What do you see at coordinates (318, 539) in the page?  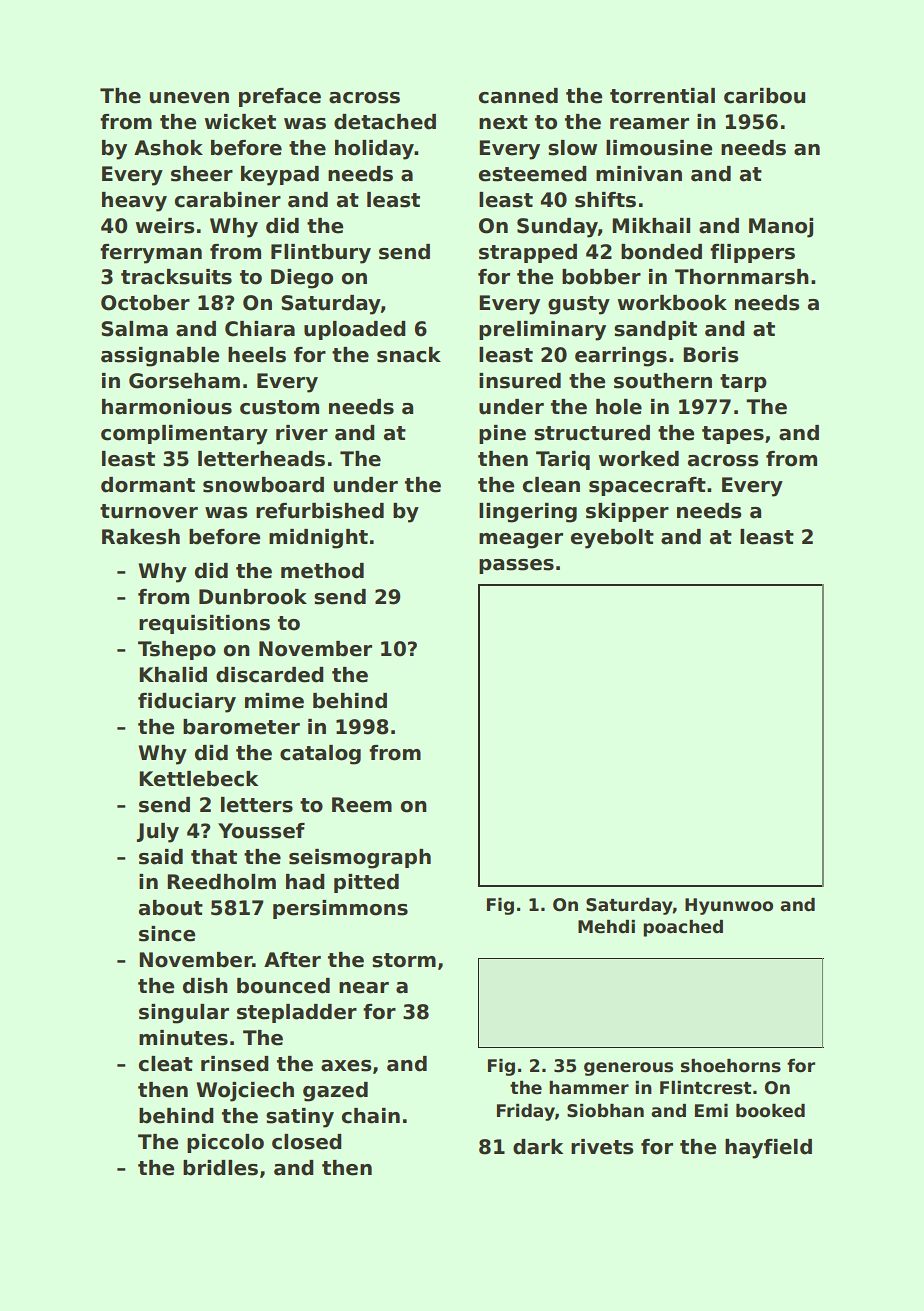 I see `midnight` at bounding box center [318, 539].
